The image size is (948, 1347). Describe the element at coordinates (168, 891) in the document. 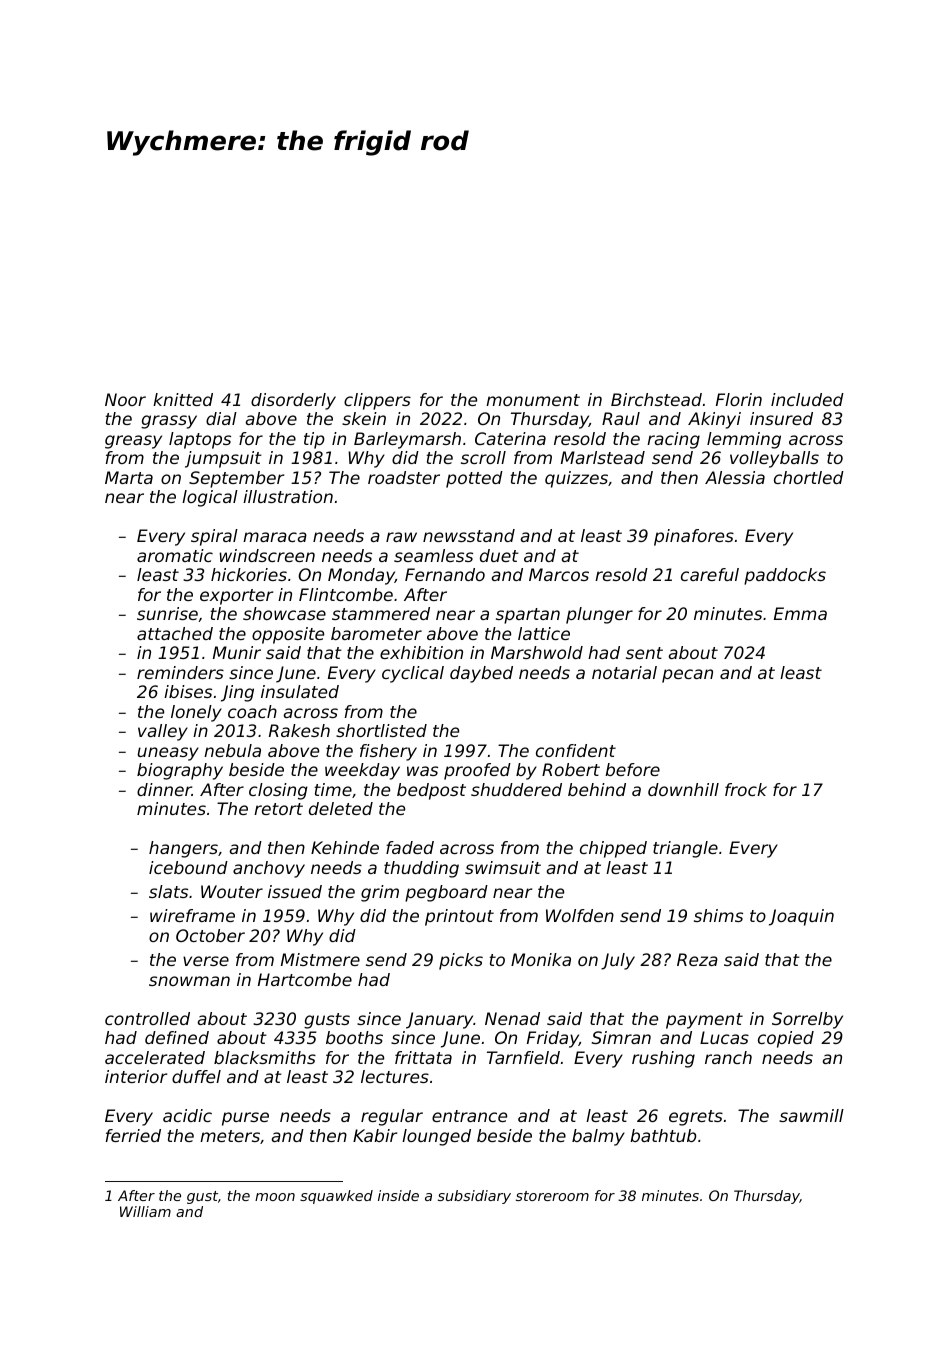

I see `slats` at that location.
